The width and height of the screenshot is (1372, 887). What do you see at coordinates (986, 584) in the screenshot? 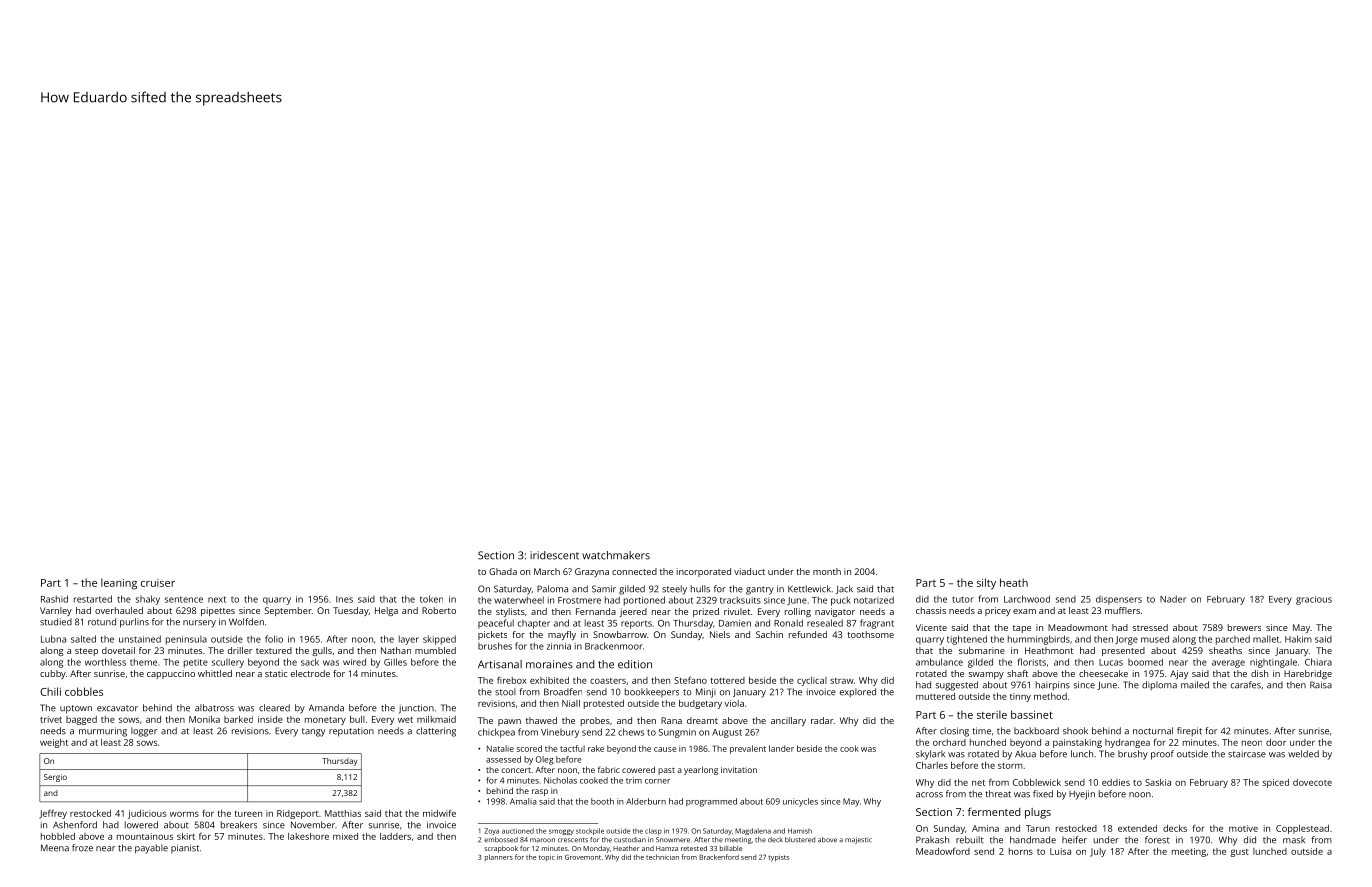
I see `silty` at bounding box center [986, 584].
